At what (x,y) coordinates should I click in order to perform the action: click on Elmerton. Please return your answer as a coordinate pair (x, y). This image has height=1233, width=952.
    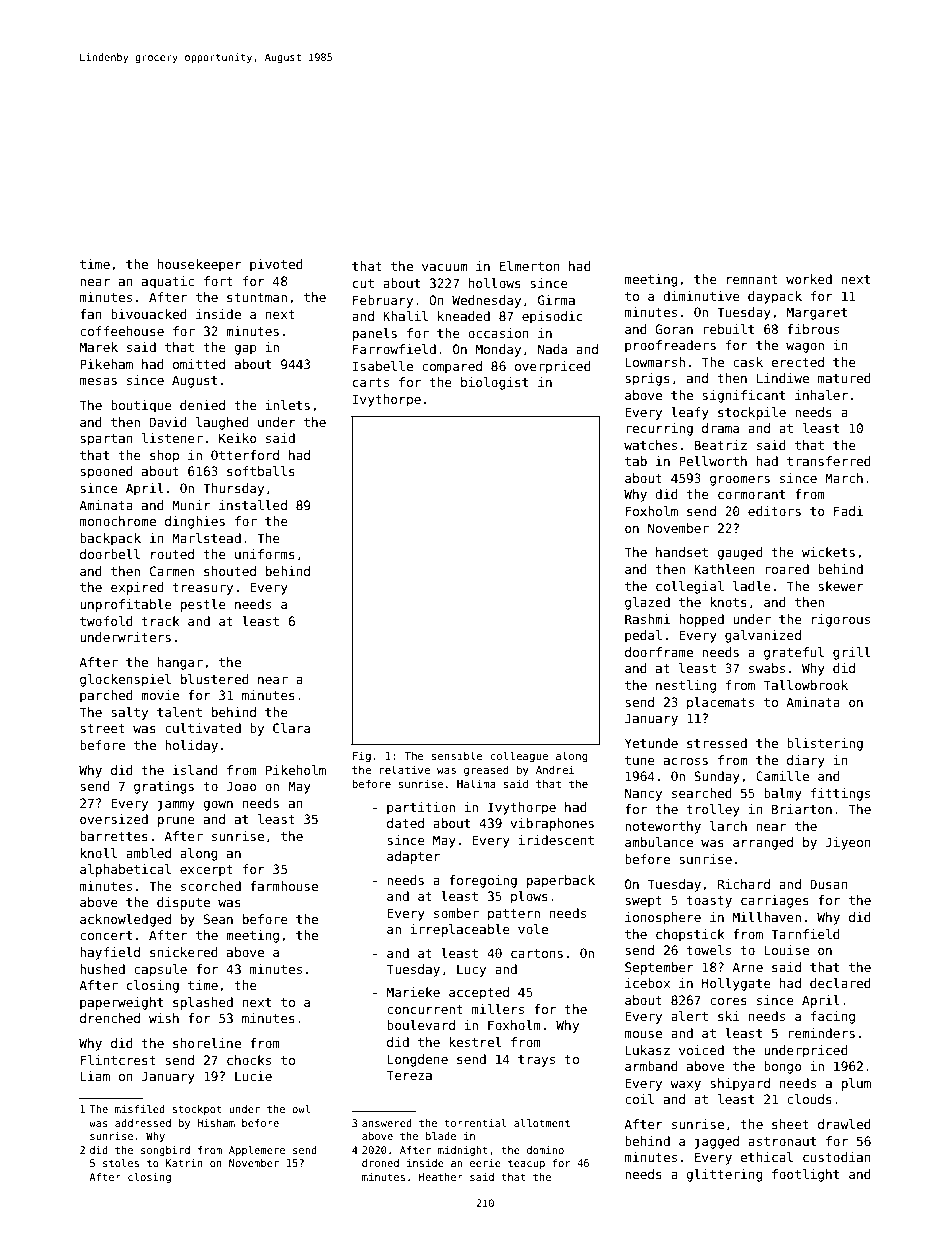
    Looking at the image, I should click on (530, 266).
